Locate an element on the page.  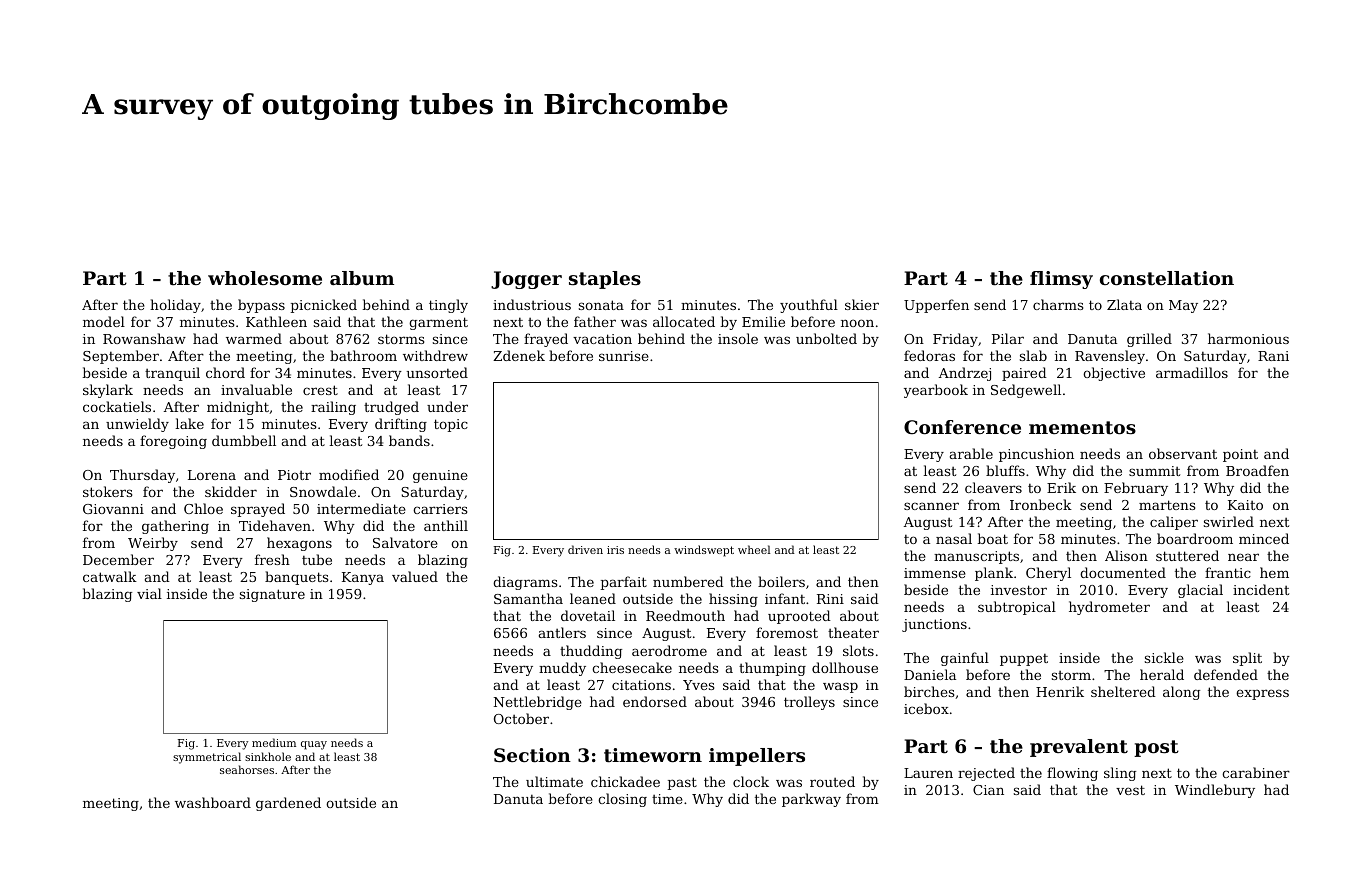
vial is located at coordinates (149, 593).
